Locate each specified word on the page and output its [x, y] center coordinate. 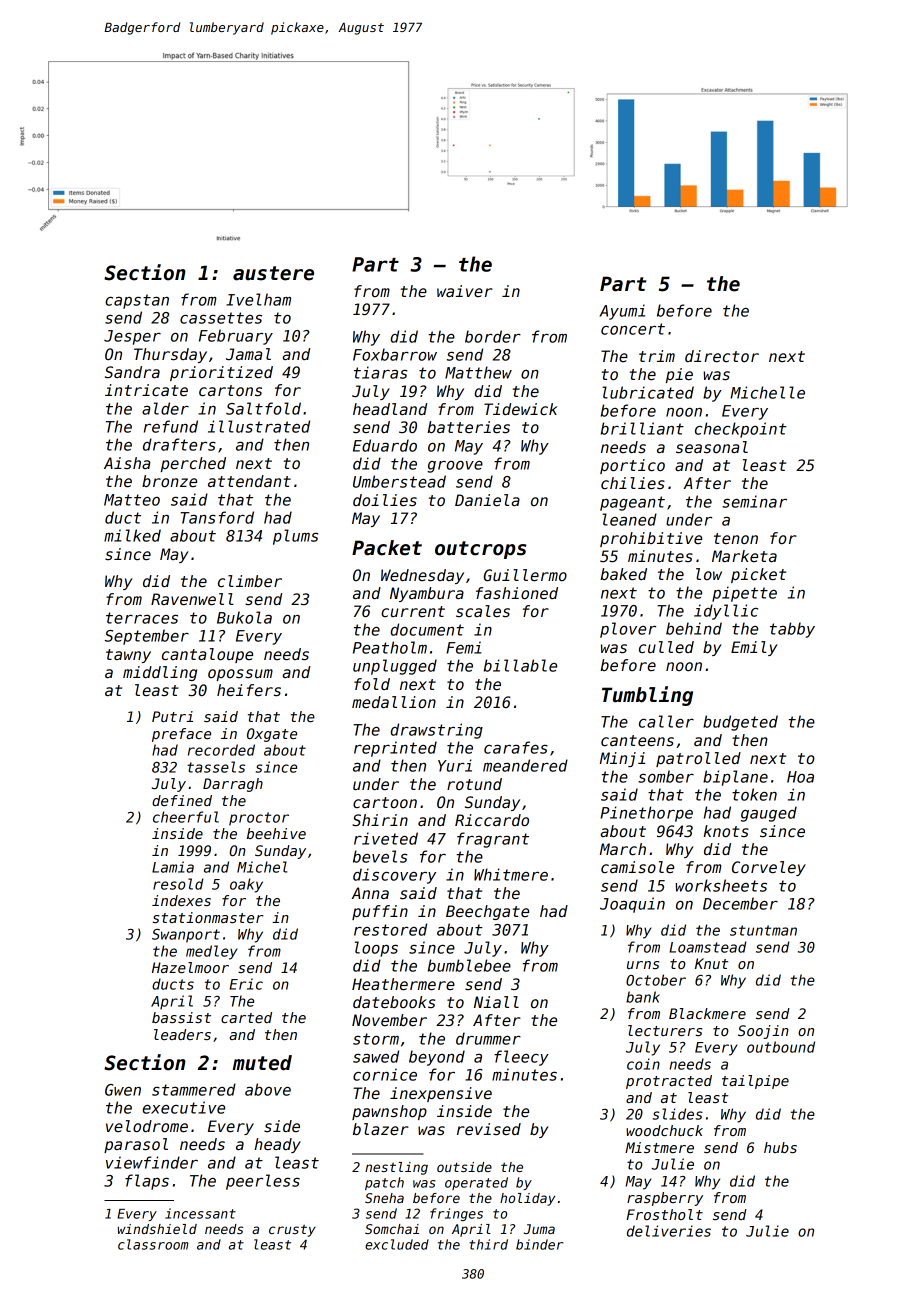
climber [250, 581]
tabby [792, 630]
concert [633, 329]
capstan [137, 301]
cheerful [186, 817]
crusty [292, 1231]
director [722, 356]
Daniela [487, 500]
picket [758, 575]
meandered [525, 765]
